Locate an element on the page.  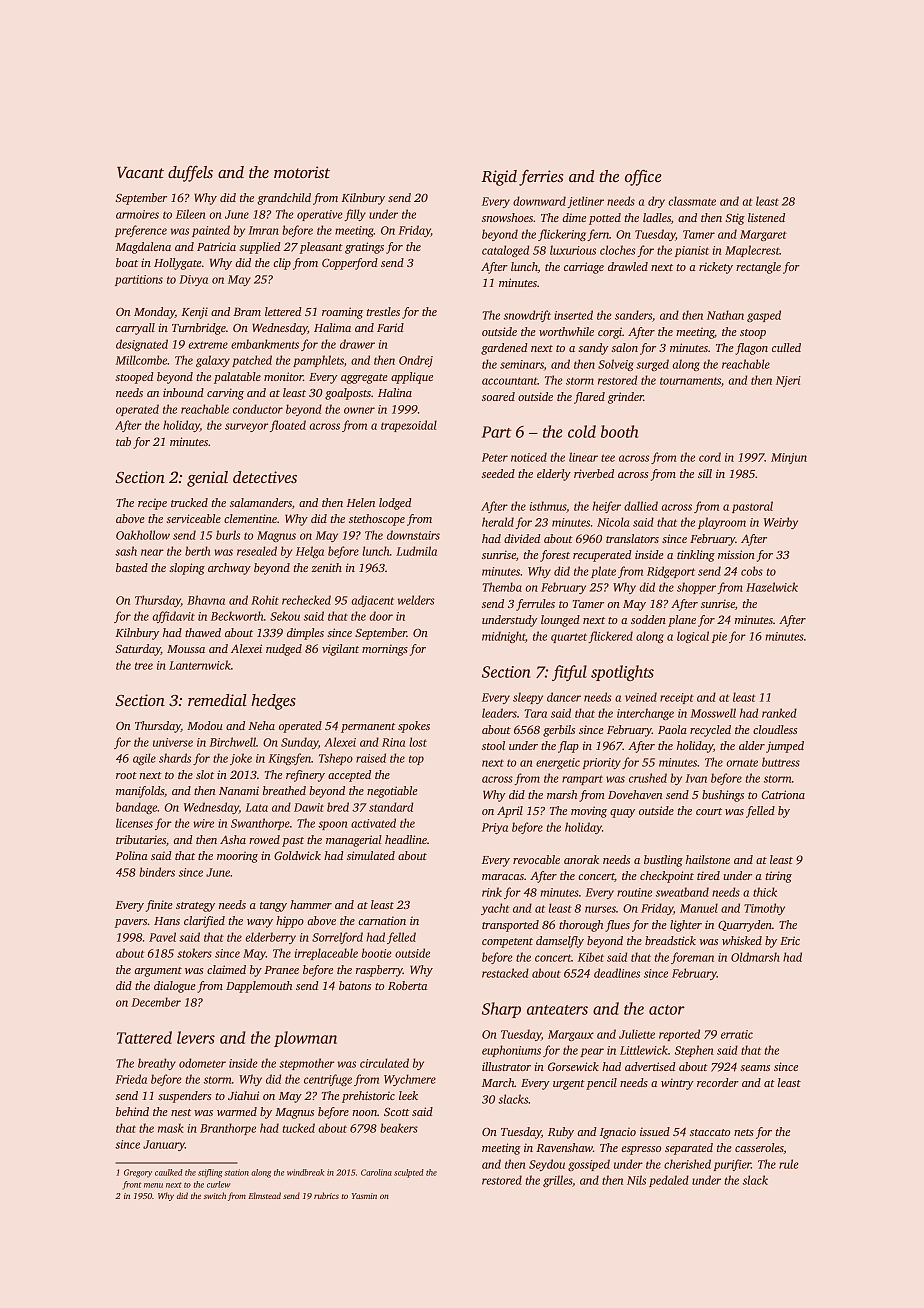
actor is located at coordinates (667, 1010).
